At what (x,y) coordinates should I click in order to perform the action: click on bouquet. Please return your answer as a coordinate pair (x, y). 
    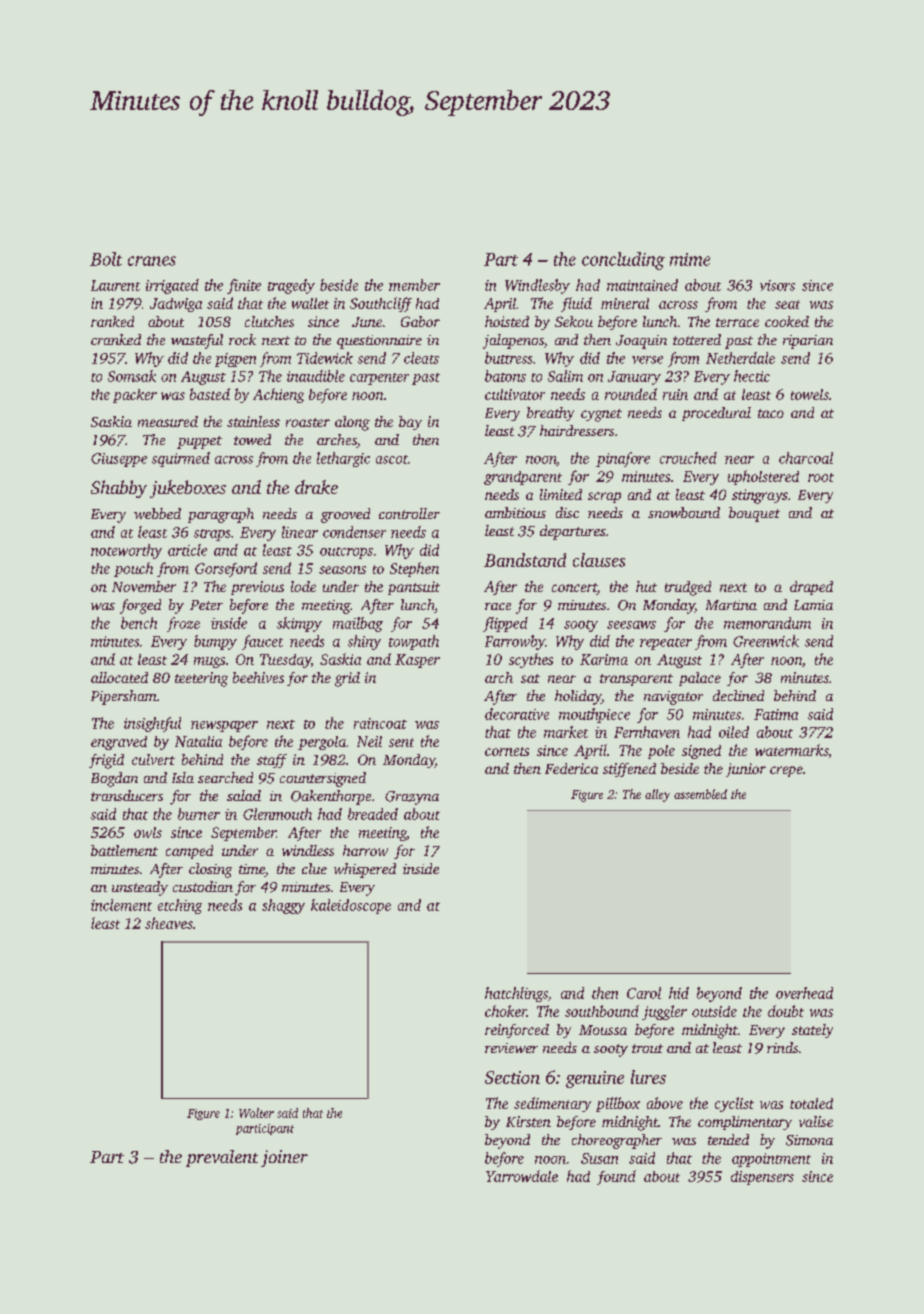
    Looking at the image, I should click on (754, 514).
